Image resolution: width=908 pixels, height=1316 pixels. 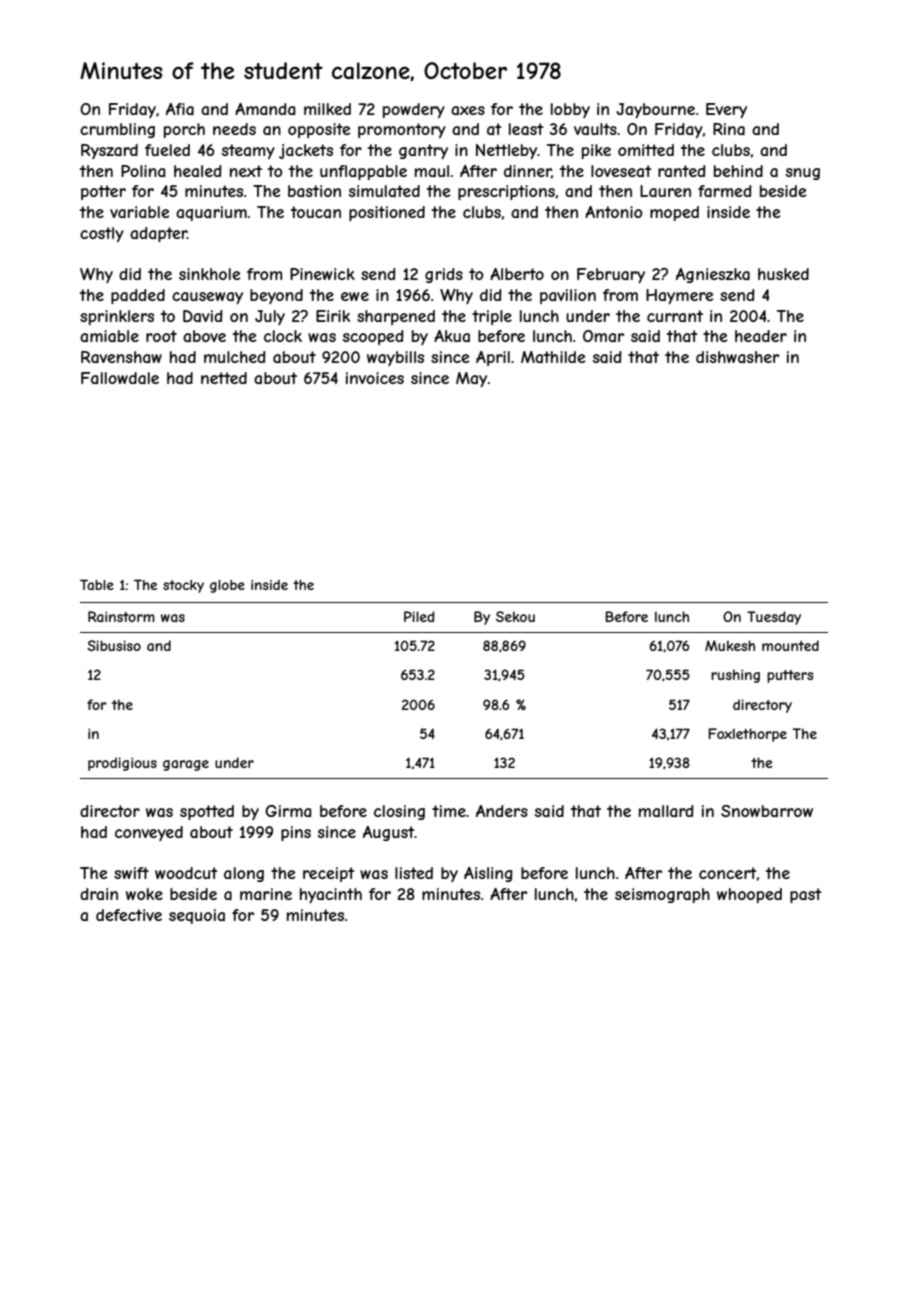 What do you see at coordinates (114, 645) in the document?
I see `Sibusiso` at bounding box center [114, 645].
